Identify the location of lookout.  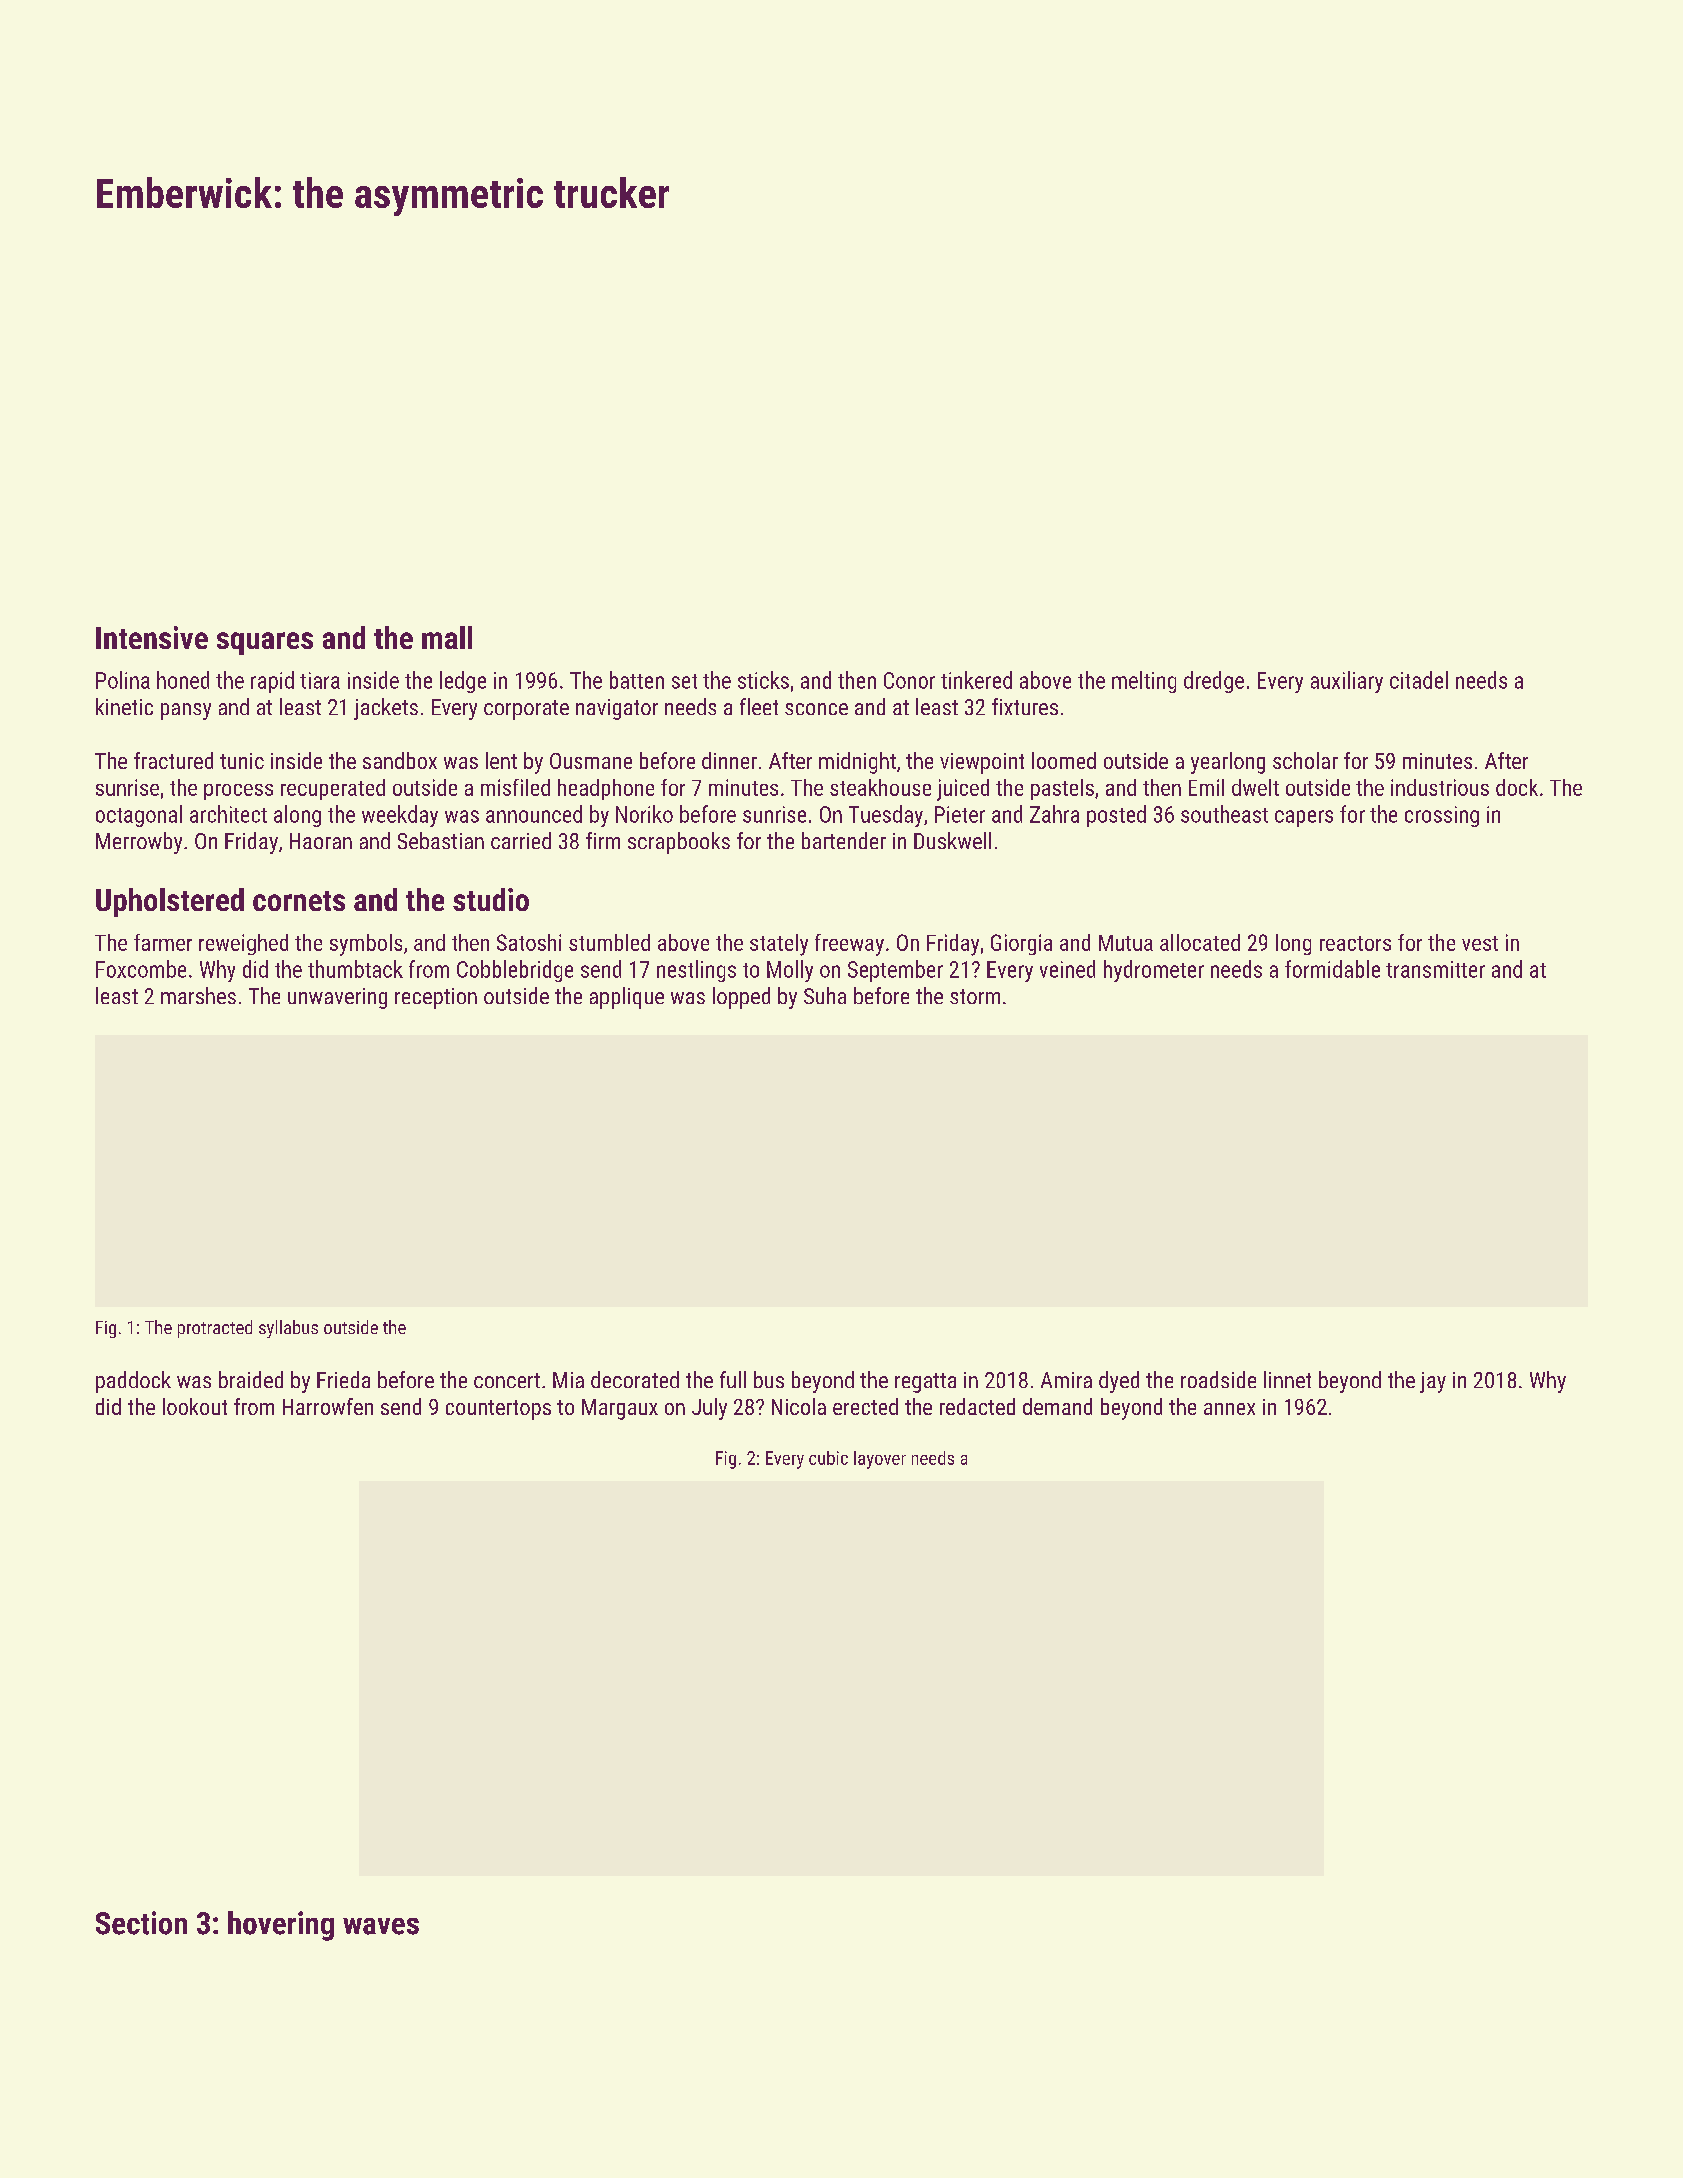
(195, 1406).
